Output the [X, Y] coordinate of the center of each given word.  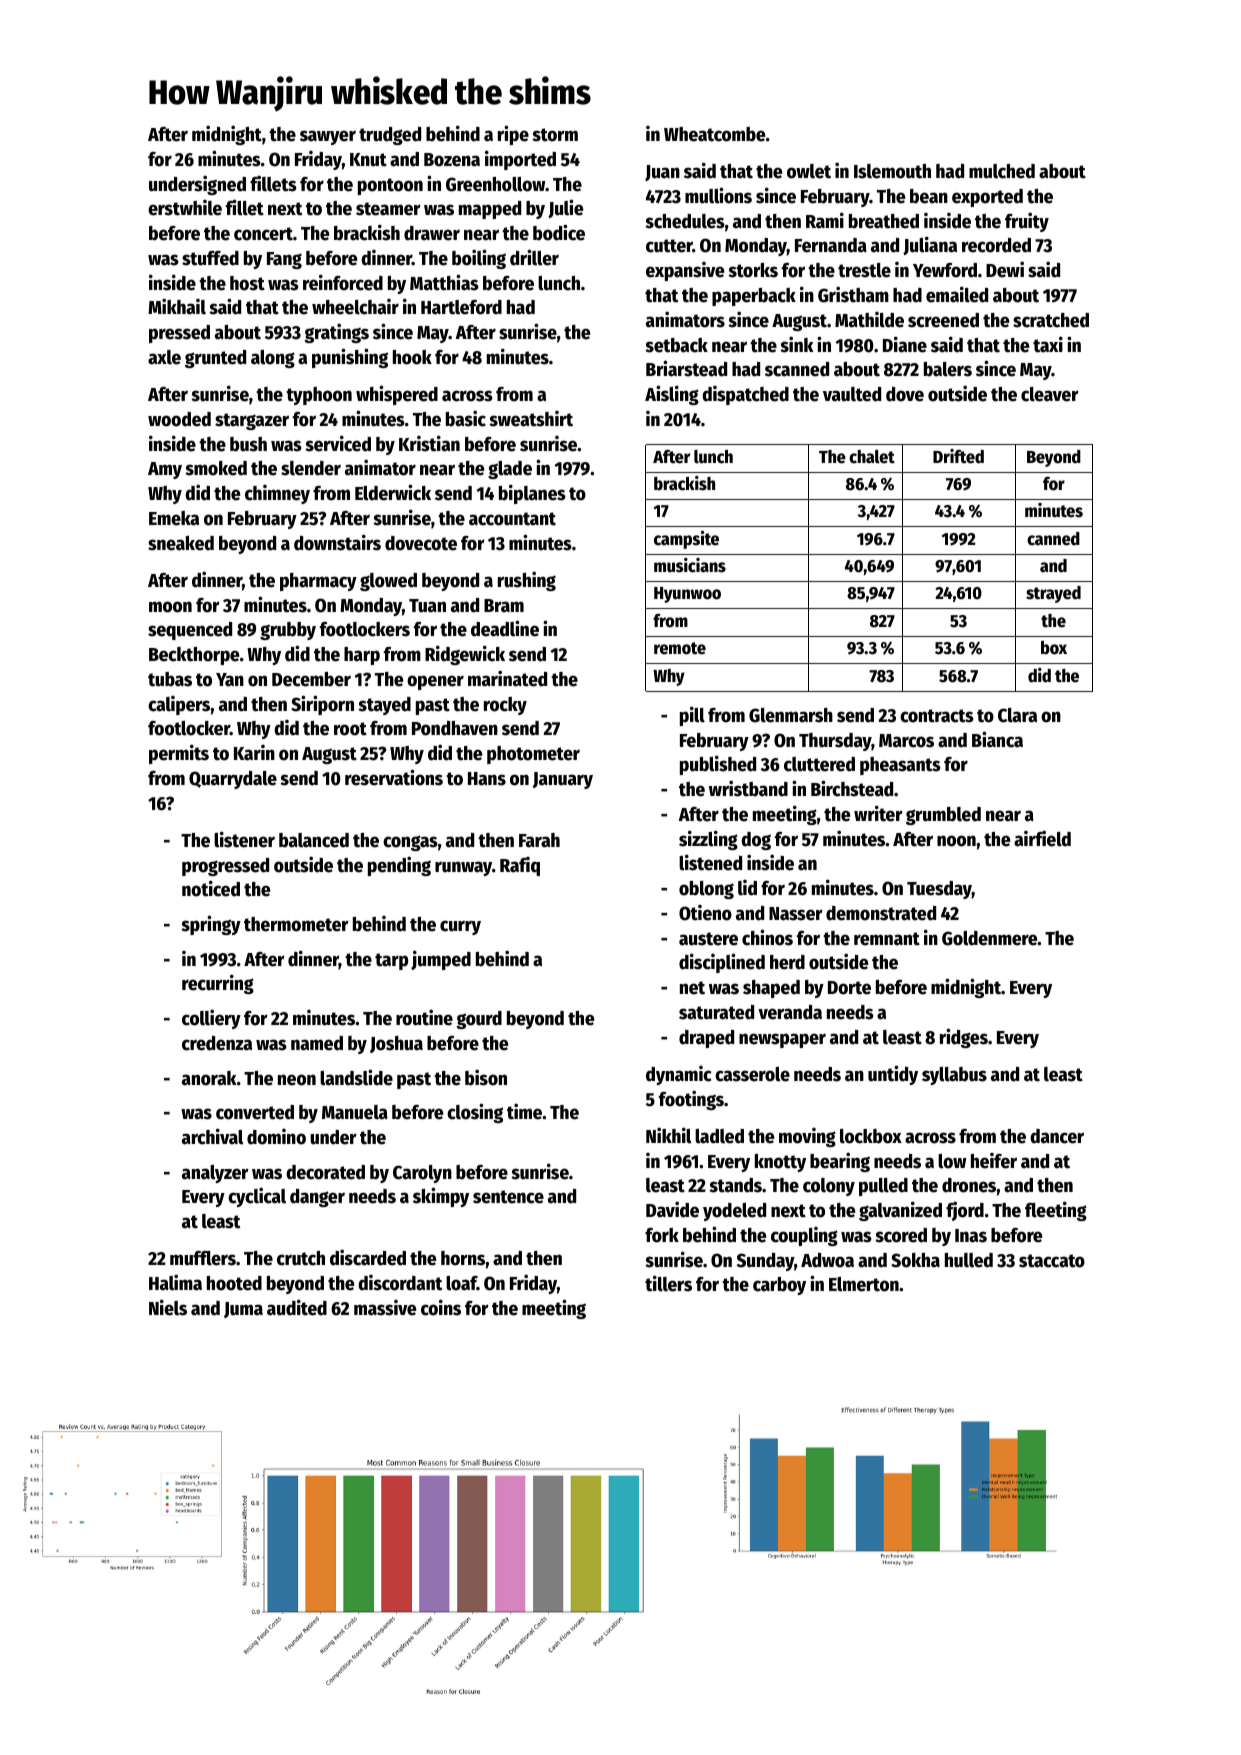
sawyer [328, 137]
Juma [243, 1310]
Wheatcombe [714, 134]
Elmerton [864, 1284]
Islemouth [892, 171]
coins [441, 1307]
